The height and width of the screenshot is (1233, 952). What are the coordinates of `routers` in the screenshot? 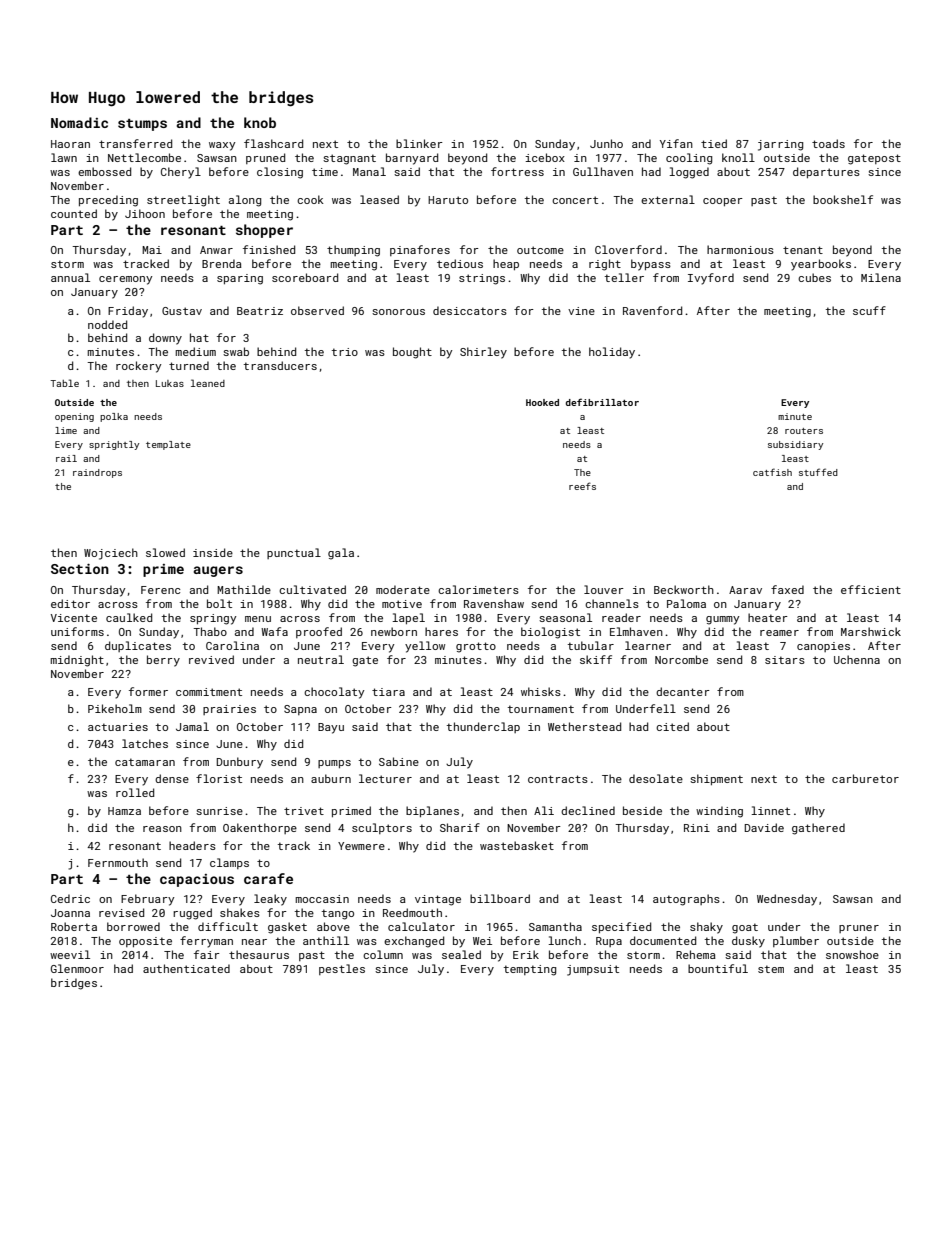 It's located at (804, 431).
